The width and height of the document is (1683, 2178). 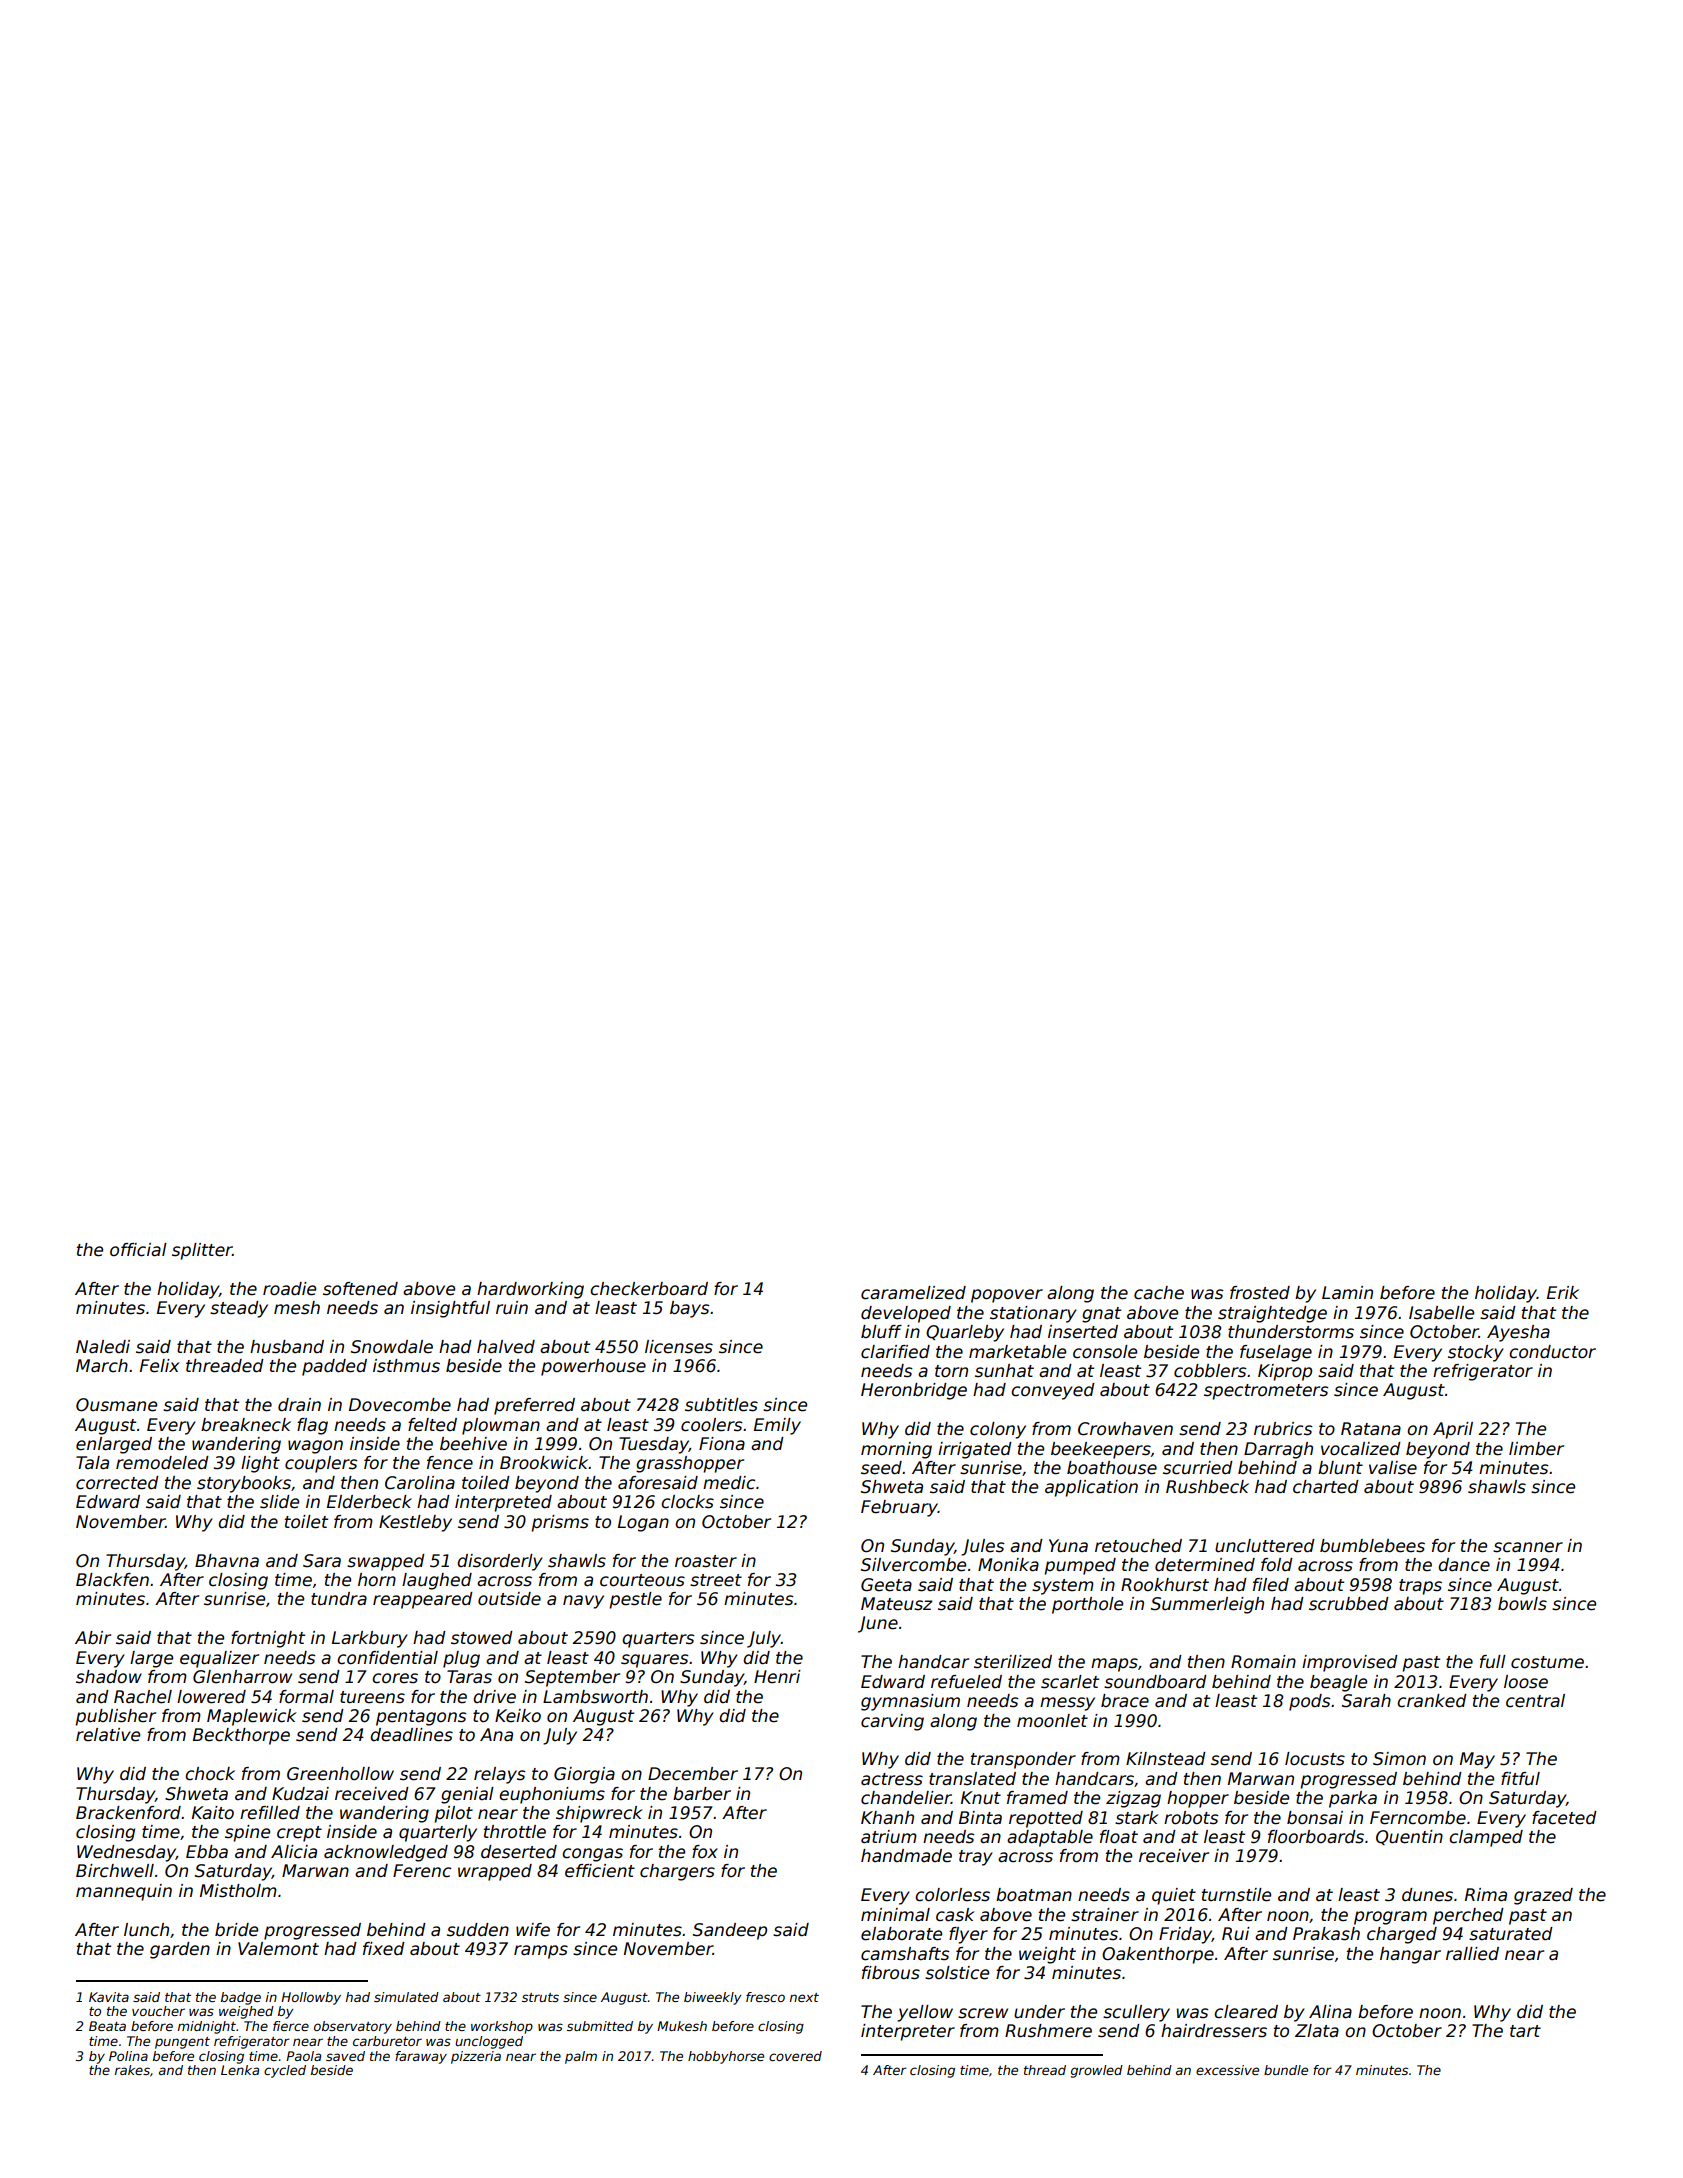 What do you see at coordinates (1393, 1468) in the document?
I see `valise` at bounding box center [1393, 1468].
